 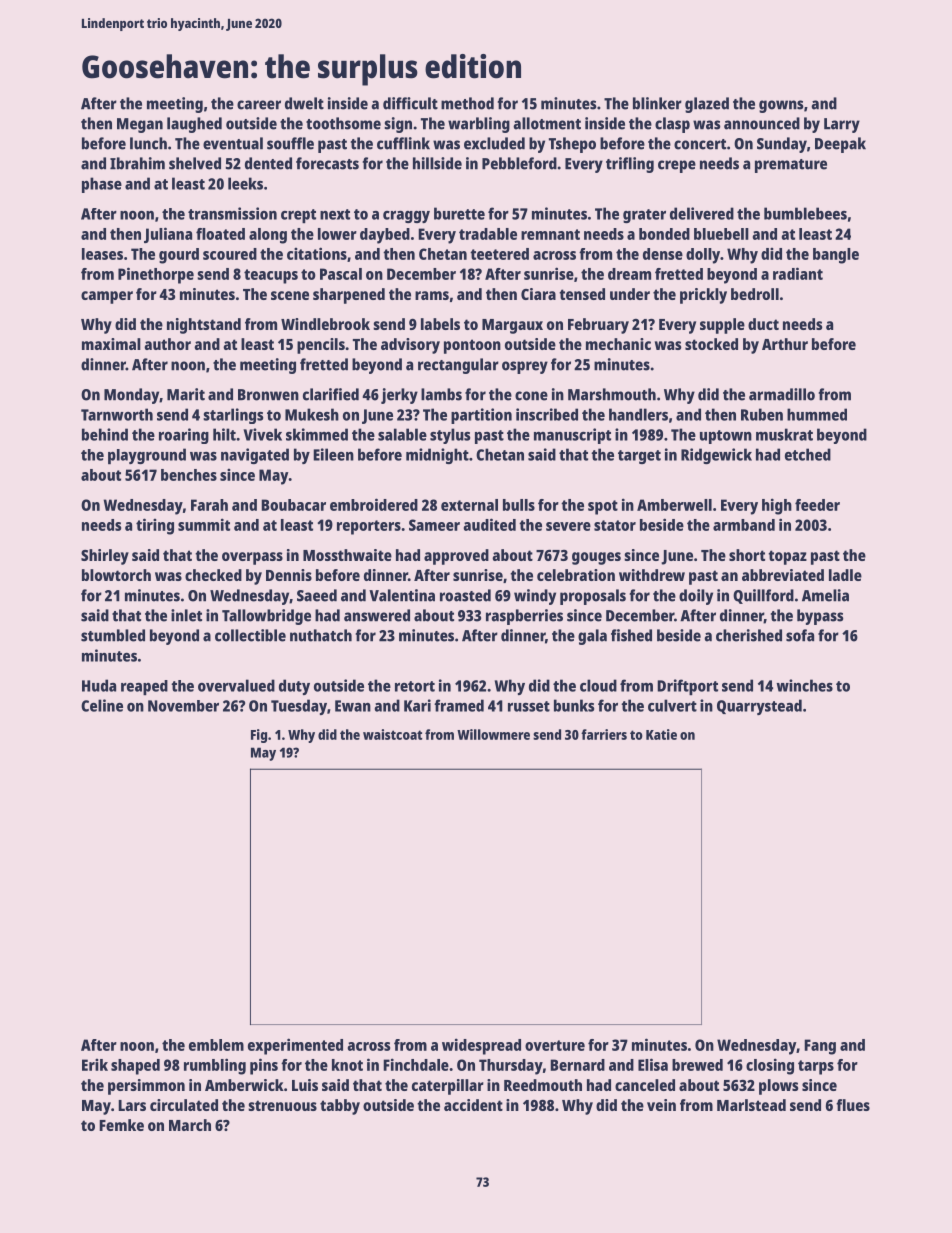 What do you see at coordinates (639, 457) in the screenshot?
I see `target` at bounding box center [639, 457].
